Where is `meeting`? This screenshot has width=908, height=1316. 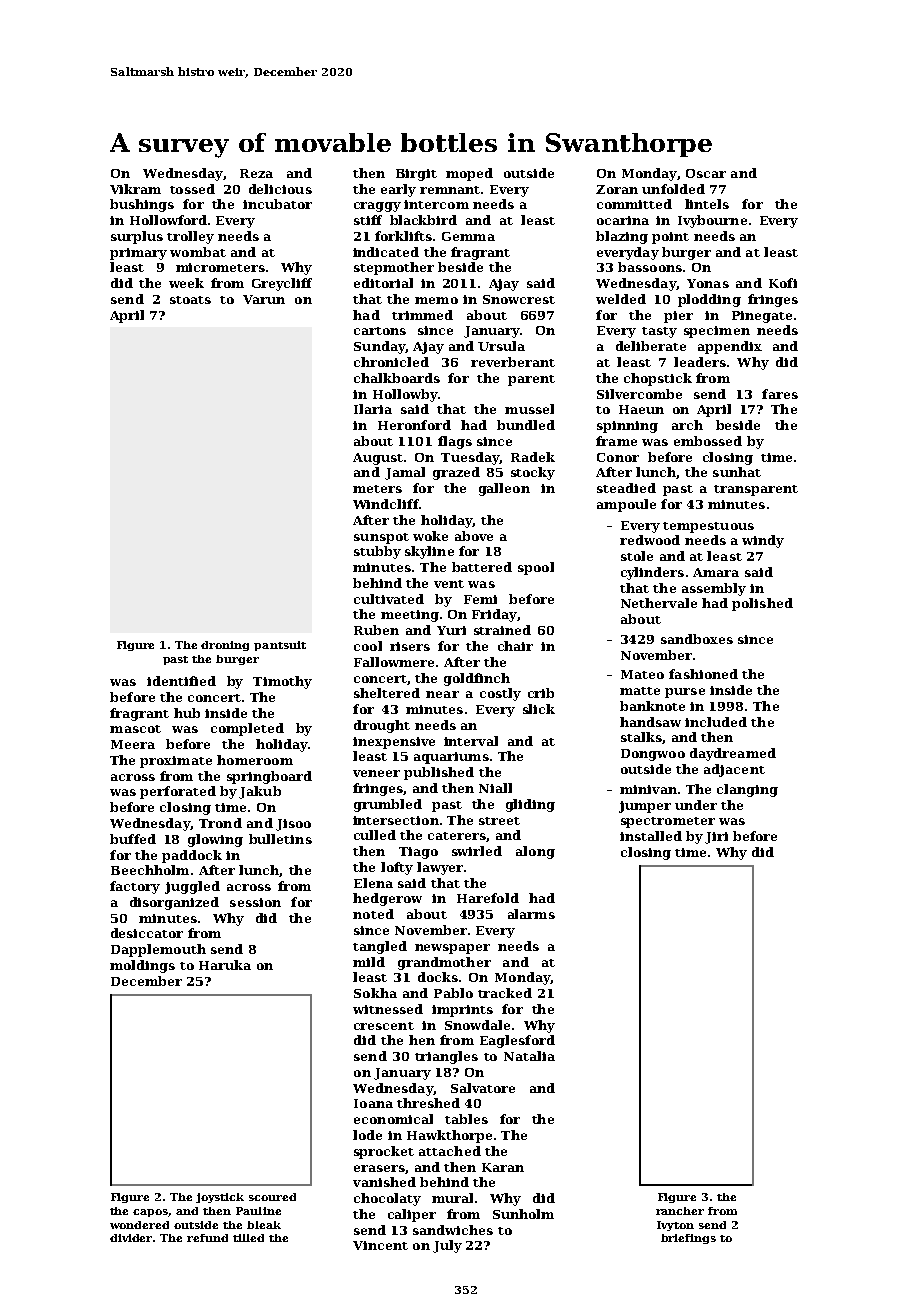
meeting is located at coordinates (410, 616).
